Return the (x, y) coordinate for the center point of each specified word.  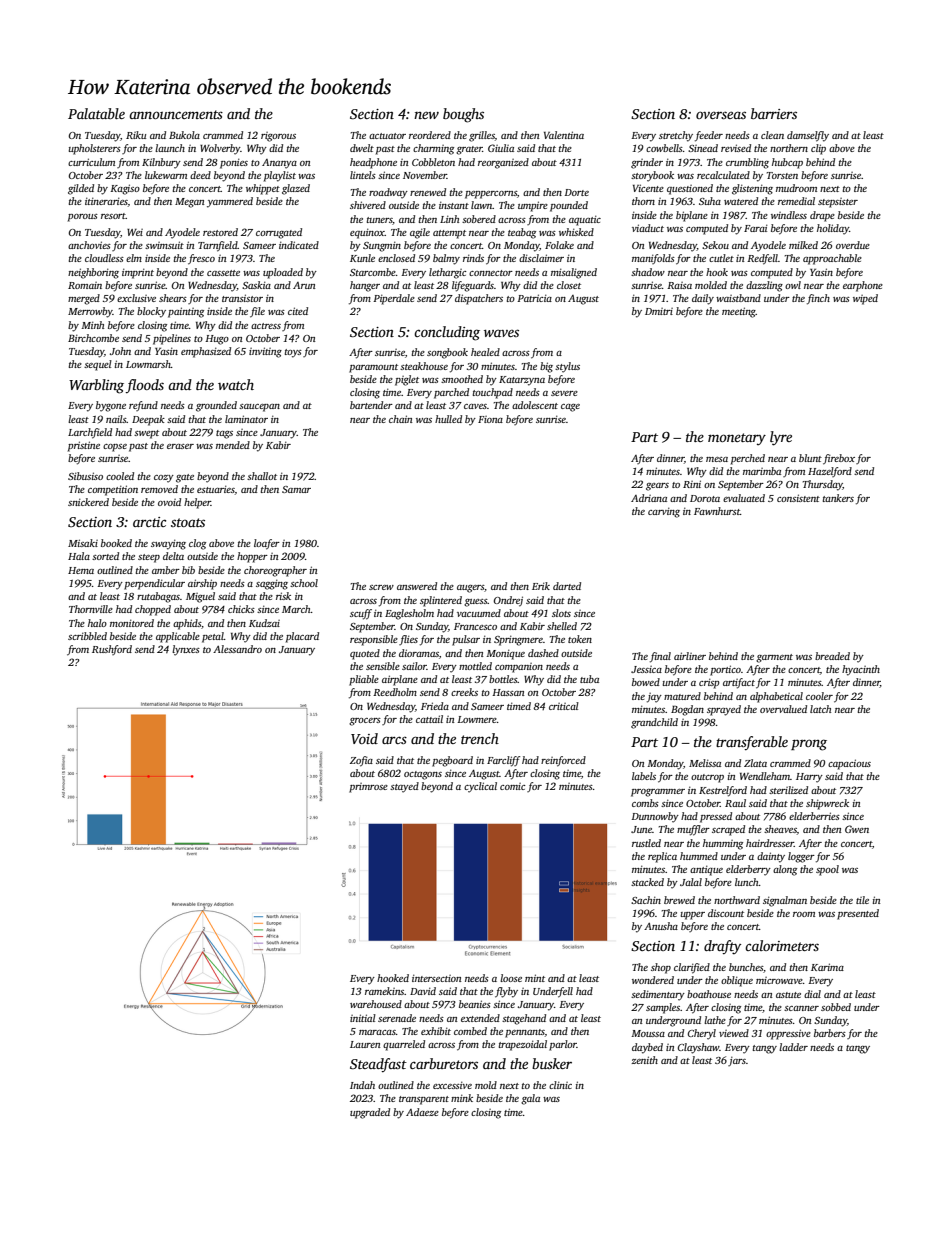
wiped (865, 299)
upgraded (370, 1113)
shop (661, 968)
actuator (387, 136)
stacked (647, 882)
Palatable (96, 113)
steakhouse (424, 366)
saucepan (259, 408)
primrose (368, 788)
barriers (774, 113)
